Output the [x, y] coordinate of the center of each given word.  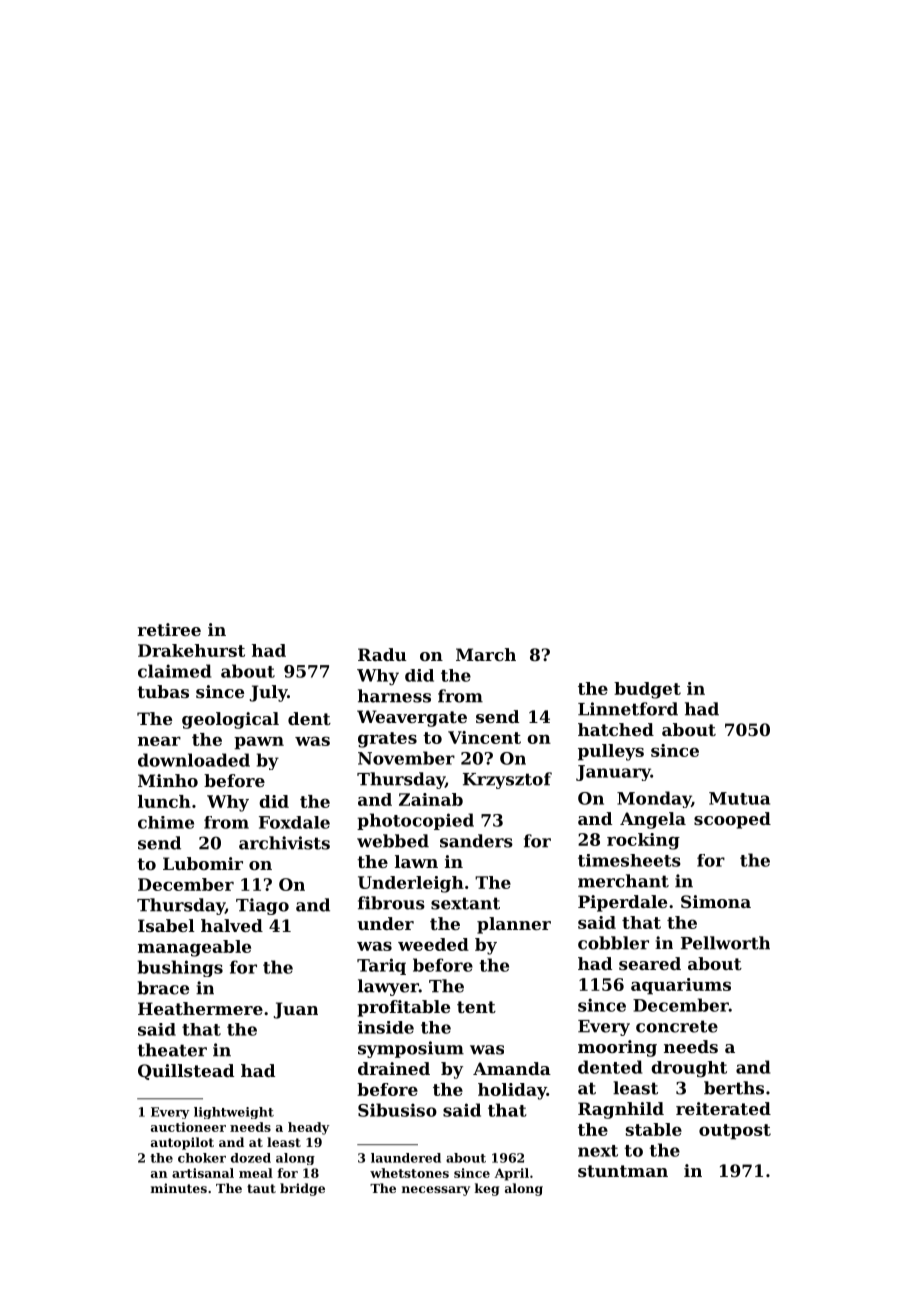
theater [172, 1050]
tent [476, 1007]
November [406, 758]
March [486, 654]
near [159, 741]
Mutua [739, 798]
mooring [617, 1048]
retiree [169, 629]
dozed [251, 1158]
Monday [654, 799]
